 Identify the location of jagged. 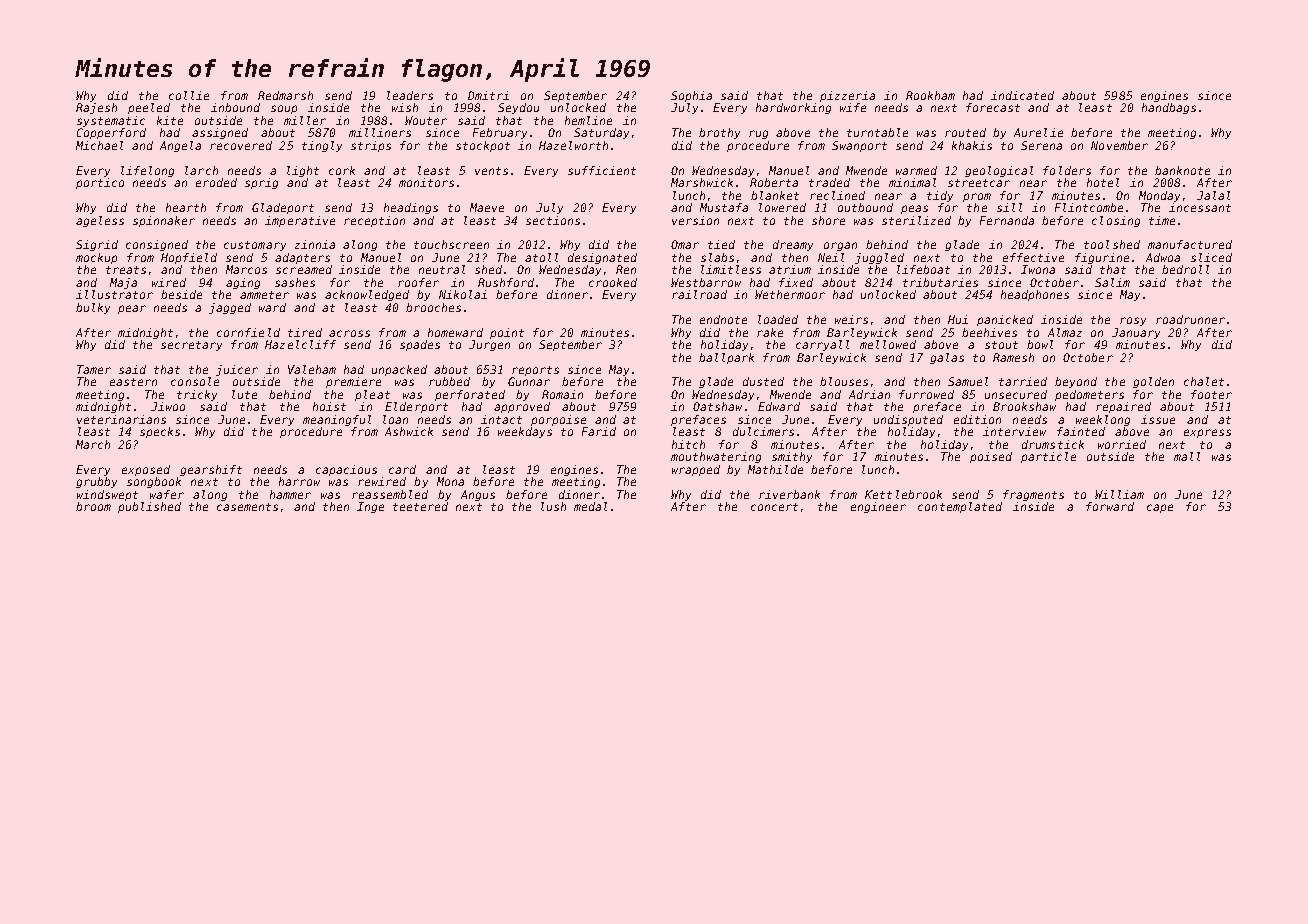
(230, 308).
